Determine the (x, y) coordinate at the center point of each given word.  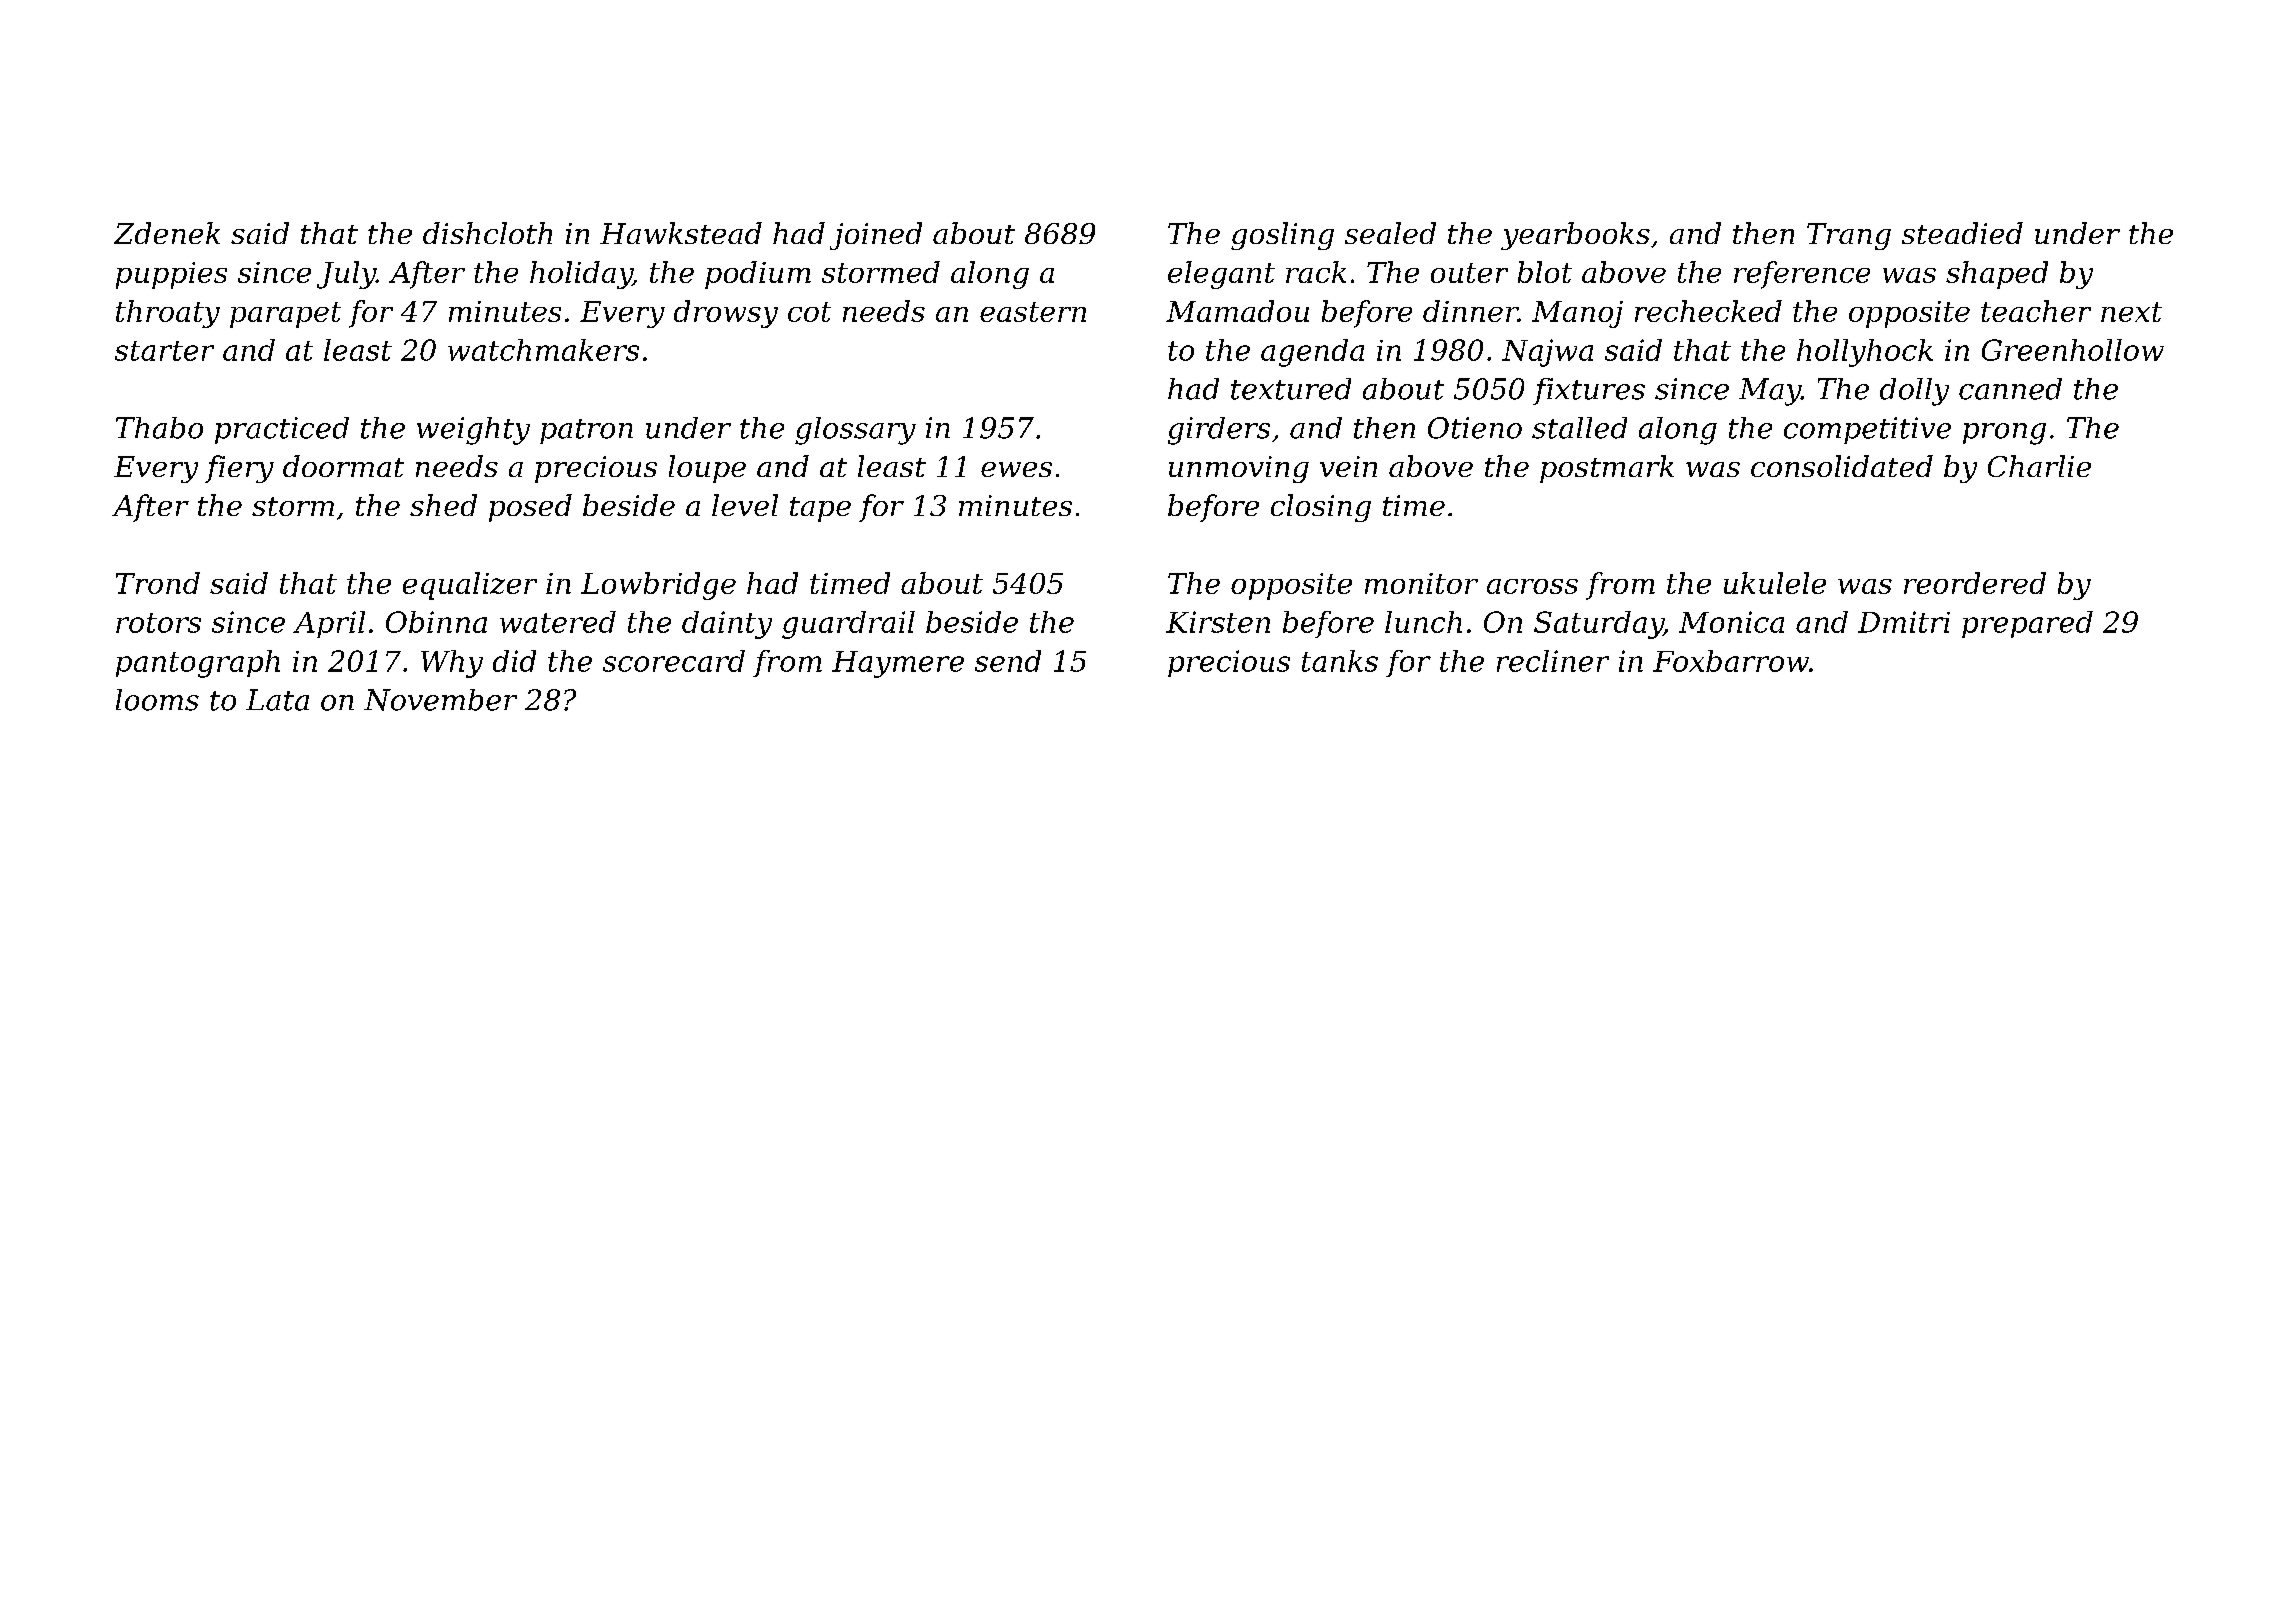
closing (1321, 508)
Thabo (159, 428)
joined (876, 236)
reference (1802, 275)
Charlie (2039, 466)
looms (157, 700)
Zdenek (167, 233)
